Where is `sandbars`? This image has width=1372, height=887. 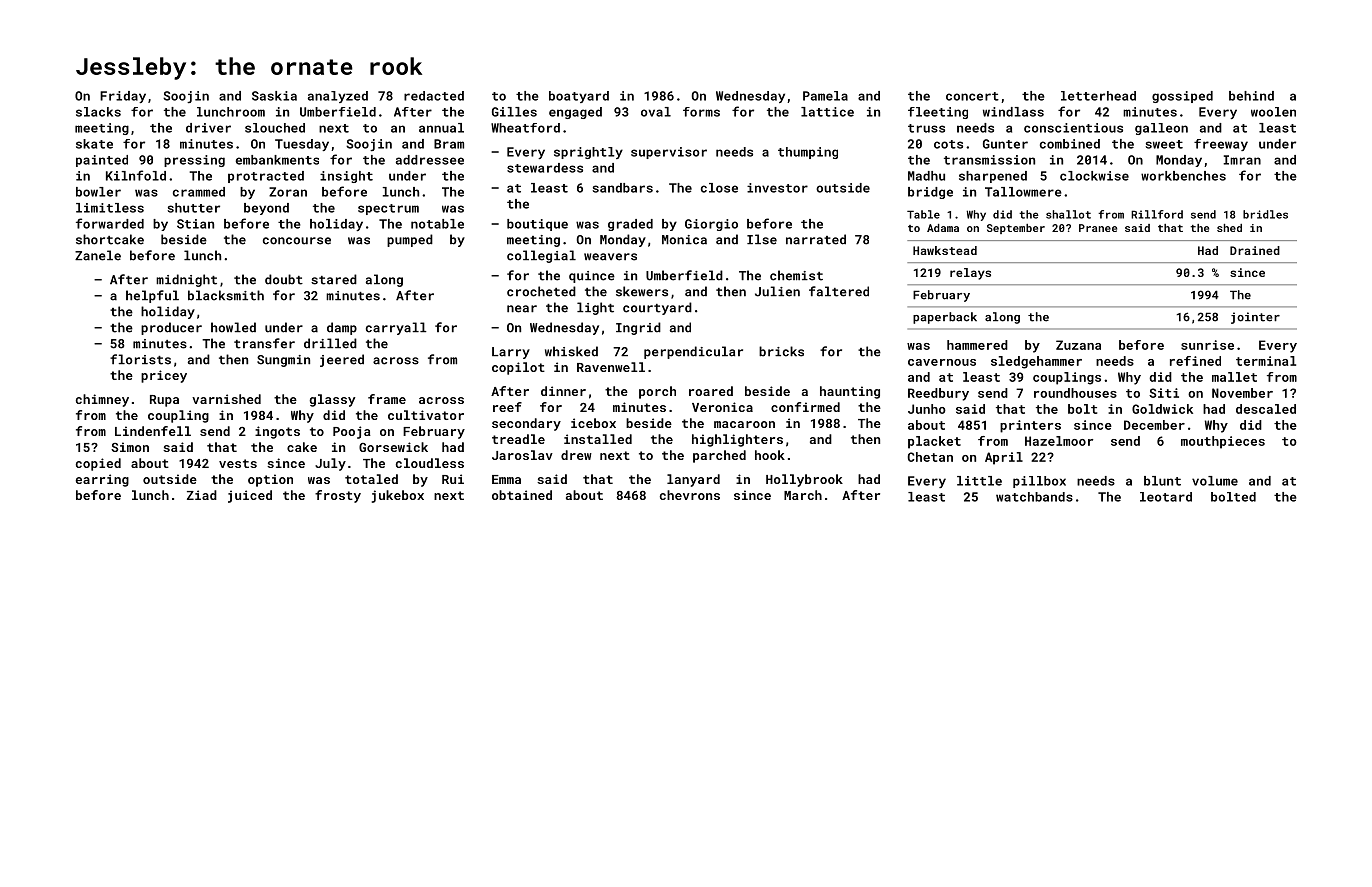 sandbars is located at coordinates (622, 188).
